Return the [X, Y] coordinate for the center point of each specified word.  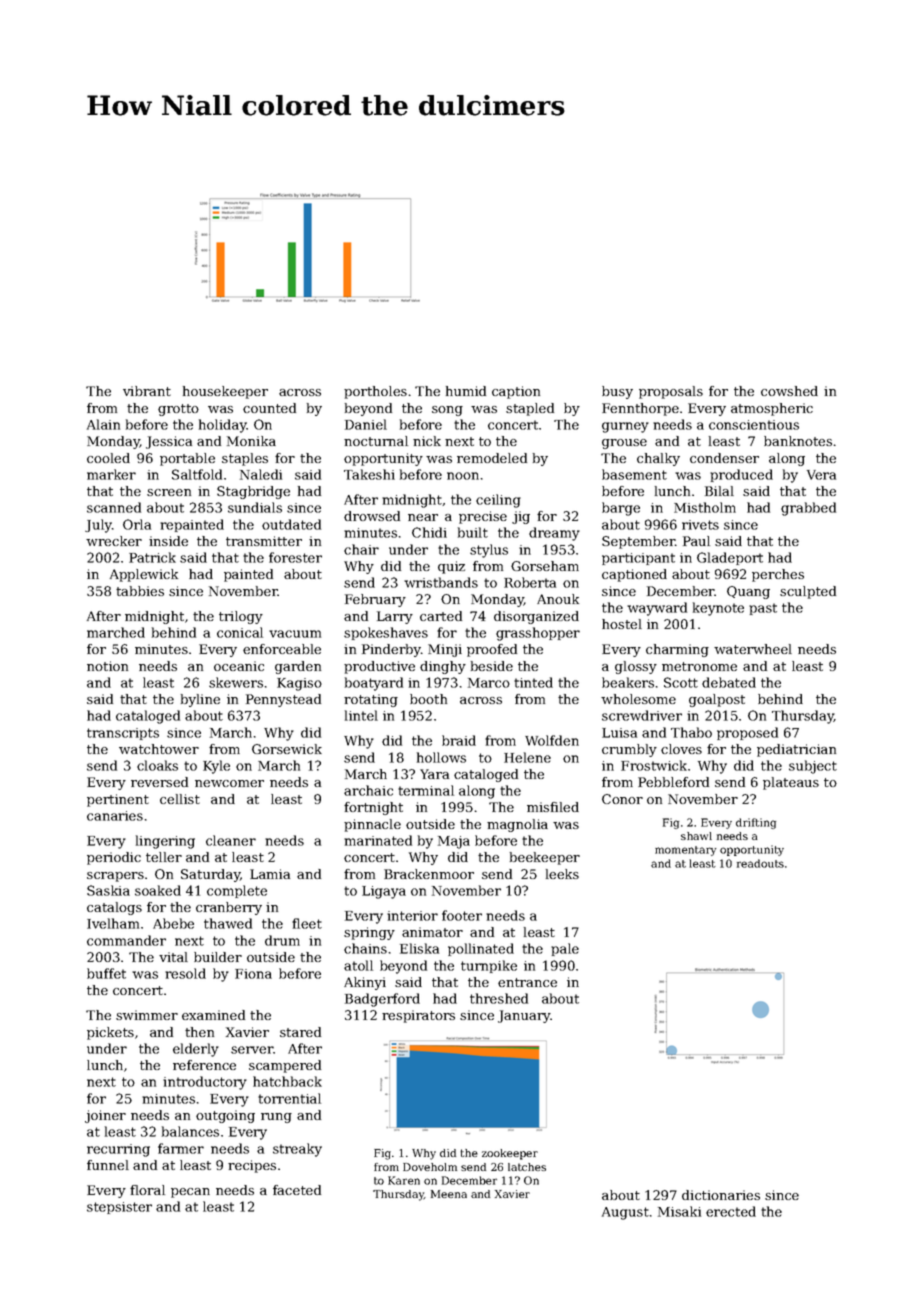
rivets [700, 525]
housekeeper [225, 392]
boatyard [374, 684]
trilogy [241, 617]
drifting [756, 823]
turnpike [489, 966]
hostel [622, 624]
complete [237, 891]
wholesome [638, 699]
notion [107, 666]
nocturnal [376, 441]
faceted [297, 1190]
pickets [110, 1033]
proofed [492, 650]
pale [565, 949]
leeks [562, 874]
